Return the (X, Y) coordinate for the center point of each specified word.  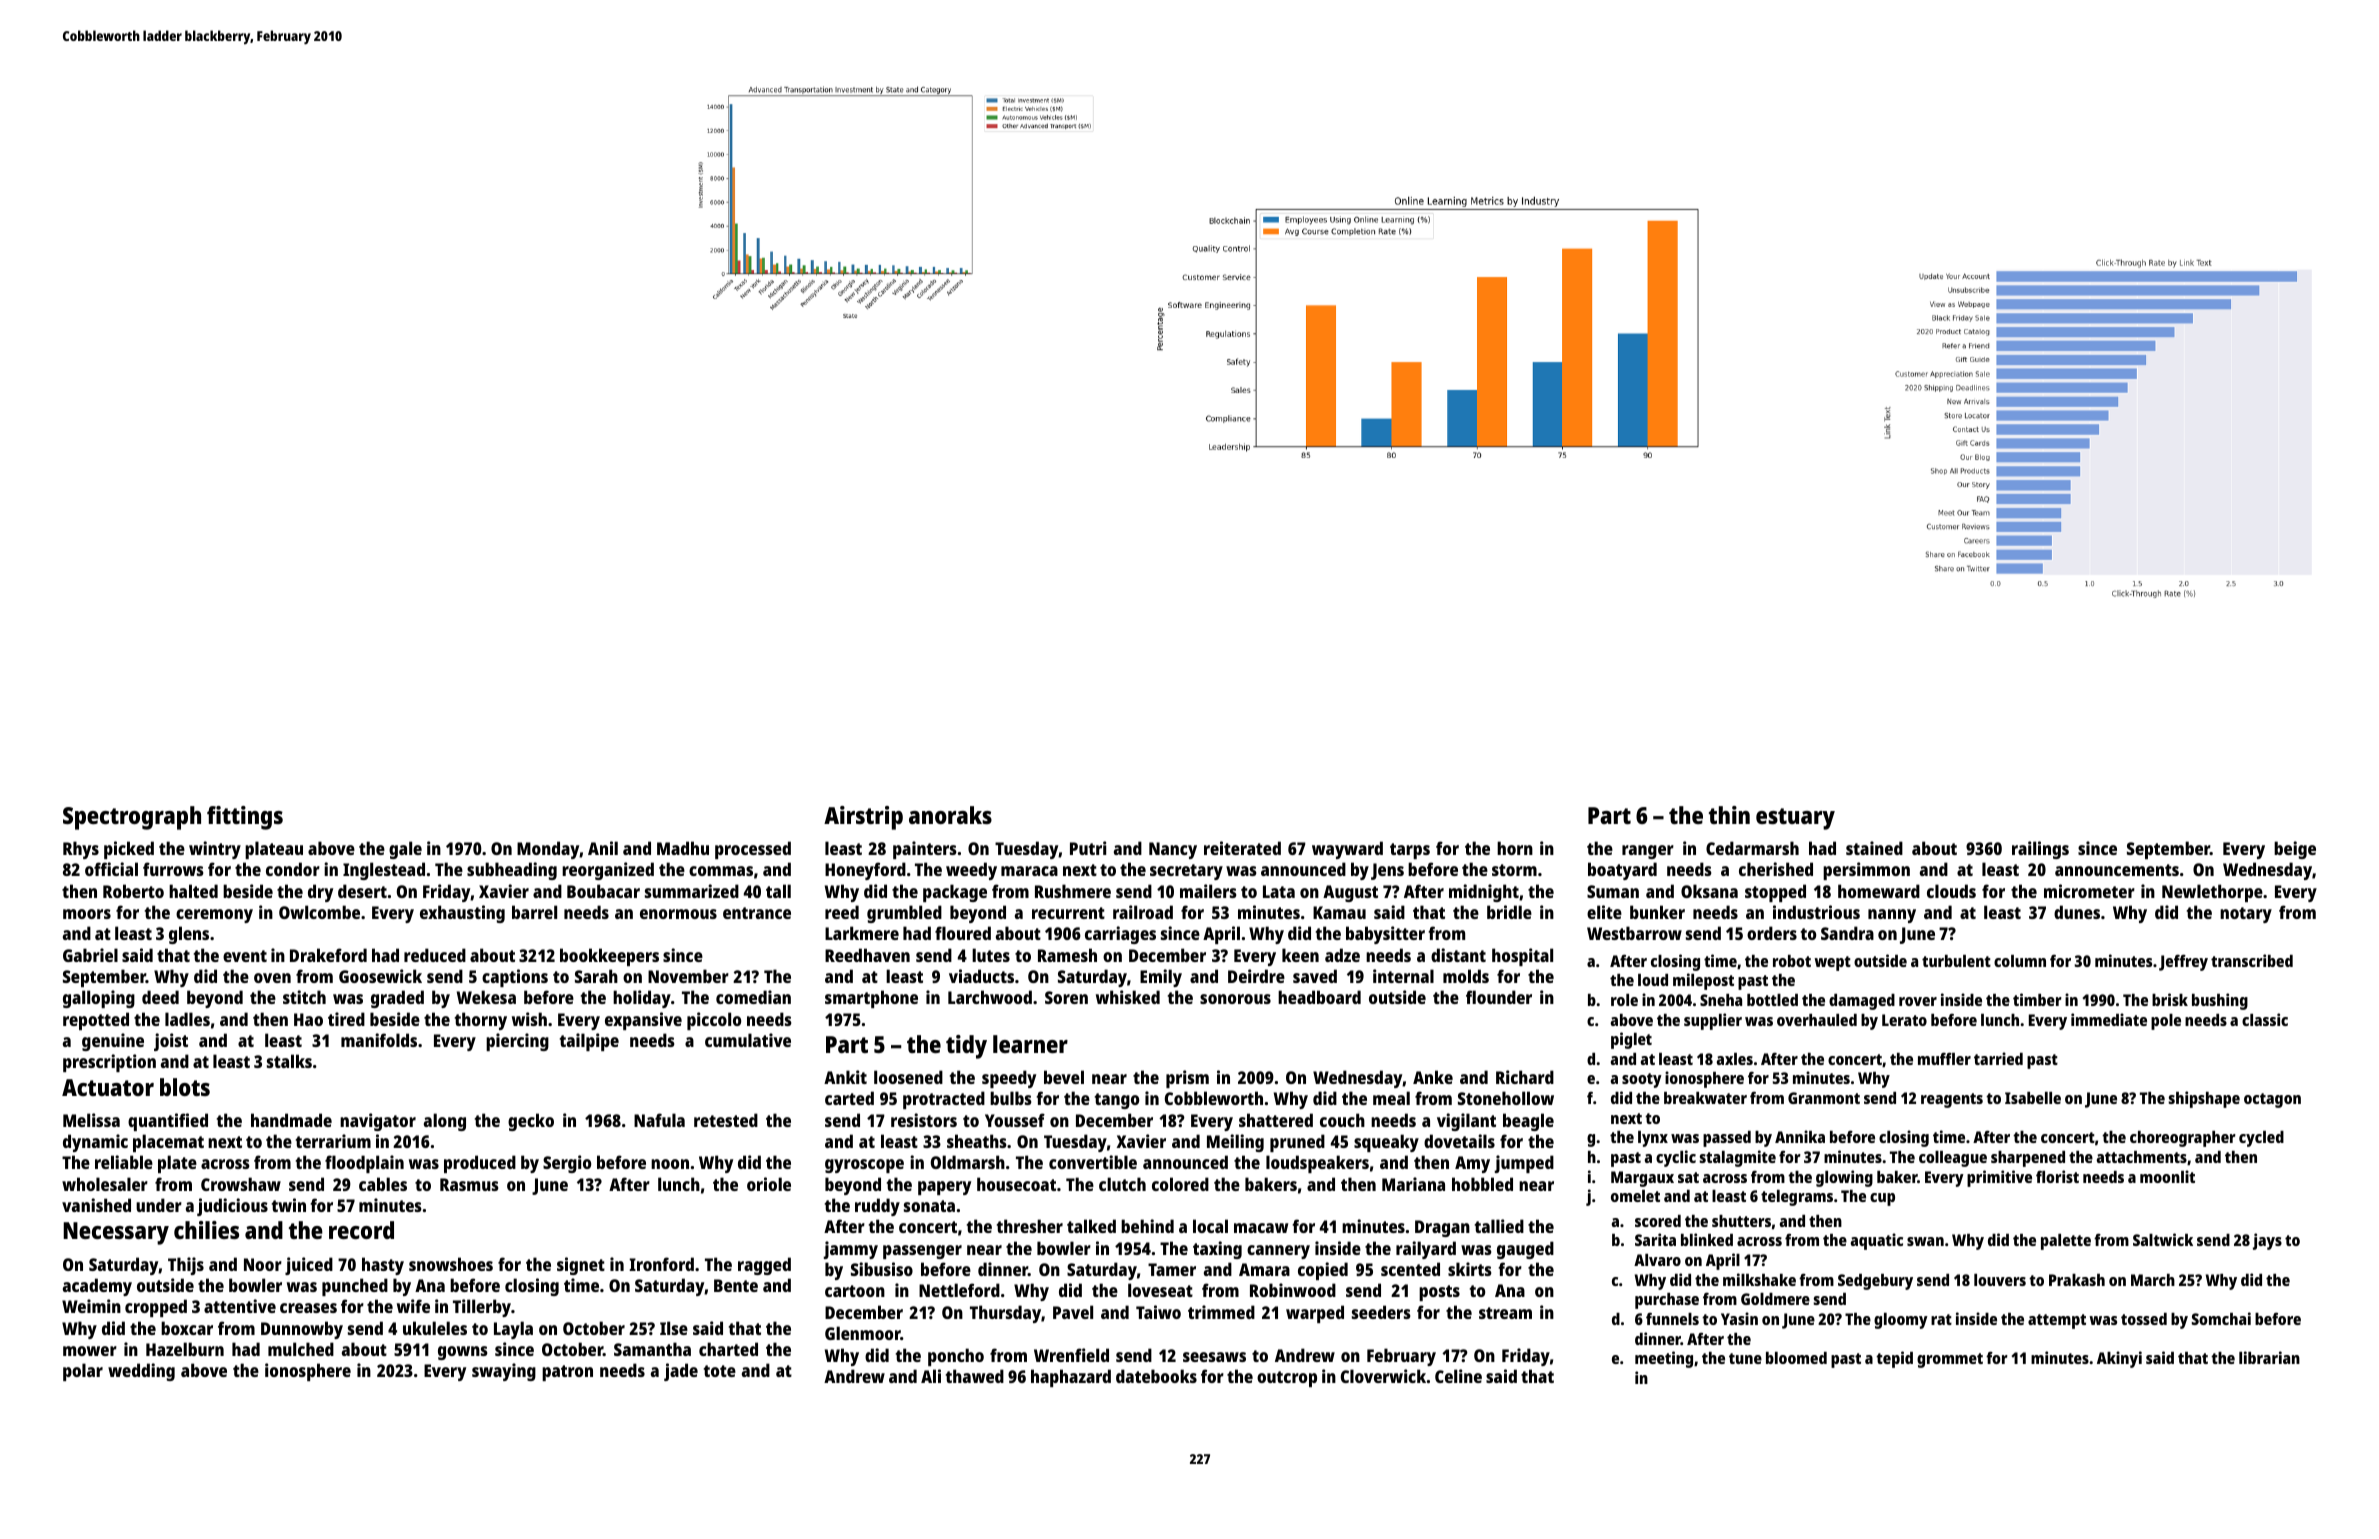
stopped (1775, 893)
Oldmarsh (968, 1162)
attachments (2142, 1157)
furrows (173, 869)
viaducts (981, 976)
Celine (1458, 1376)
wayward (1347, 850)
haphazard (1071, 1378)
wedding (141, 1372)
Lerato (1904, 1020)
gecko (531, 1122)
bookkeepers (609, 957)
